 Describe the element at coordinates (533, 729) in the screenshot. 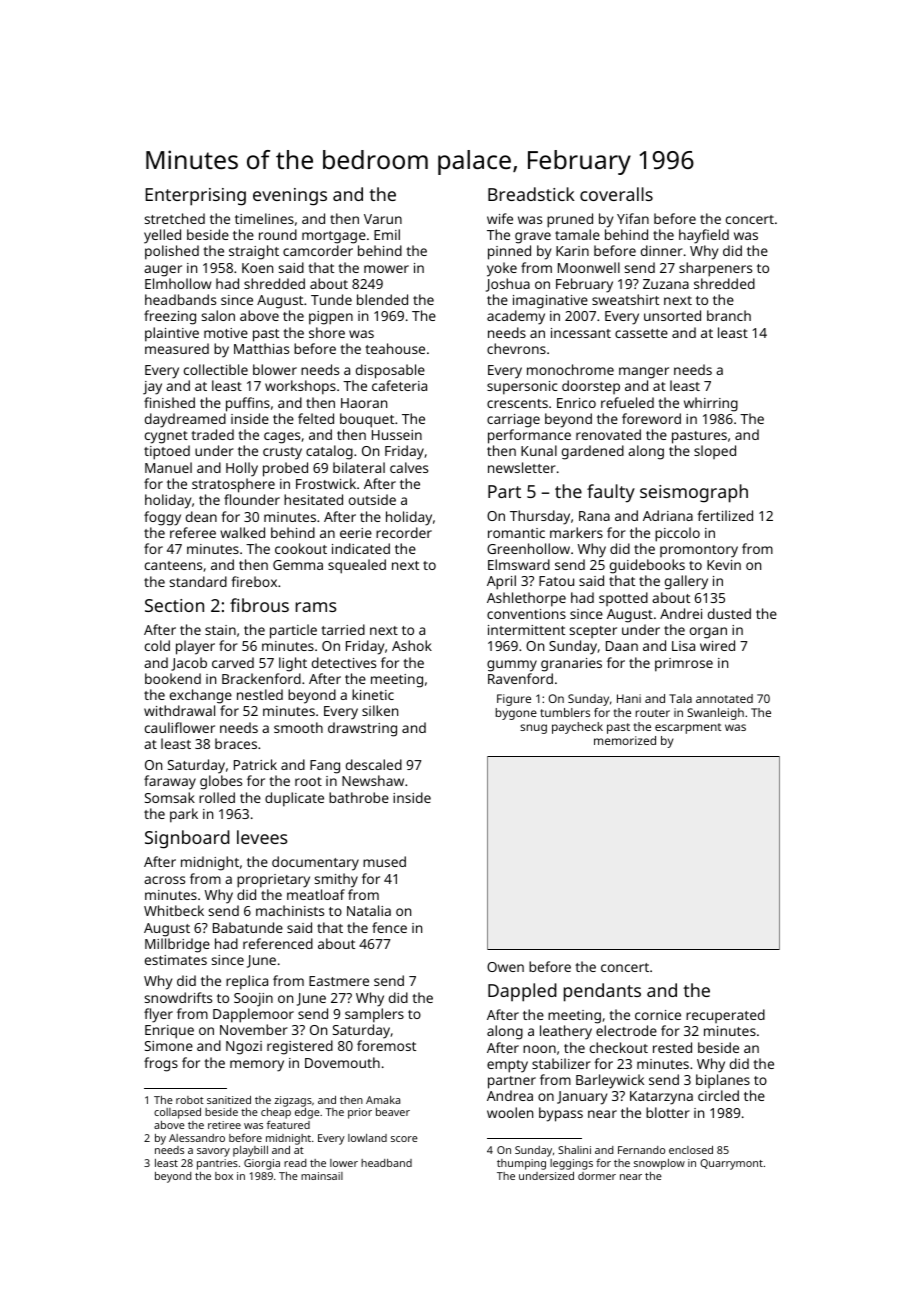

I see `snug` at that location.
